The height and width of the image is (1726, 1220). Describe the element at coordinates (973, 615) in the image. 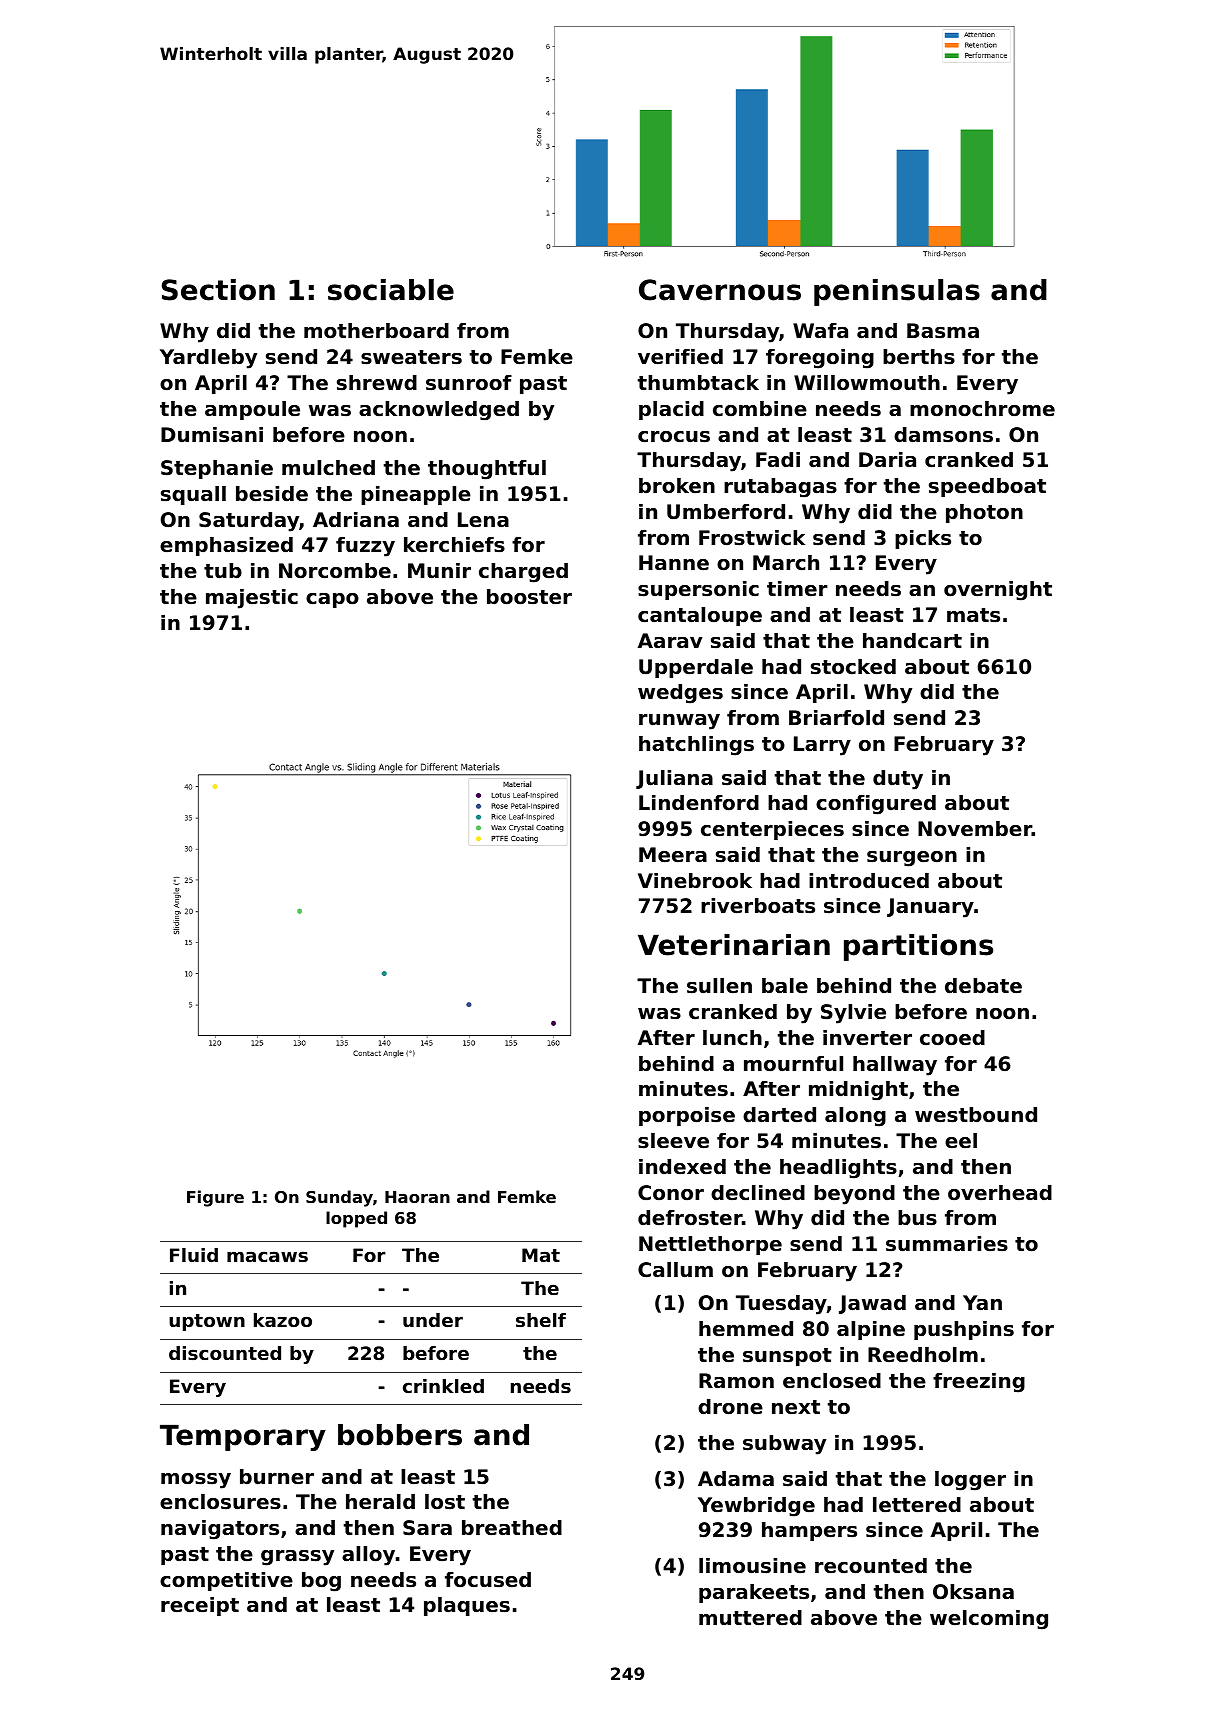

I see `mats` at that location.
